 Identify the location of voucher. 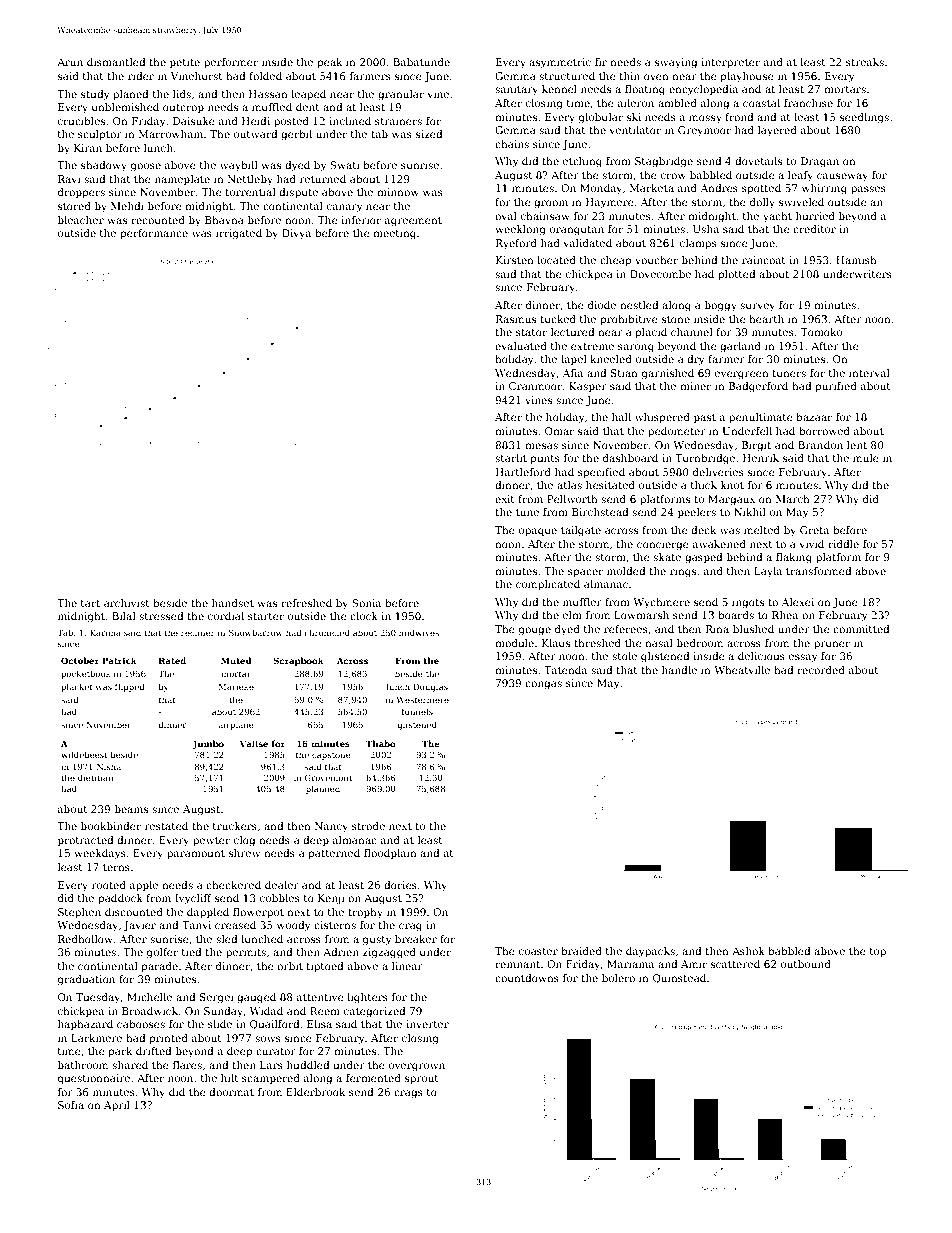
(656, 260).
